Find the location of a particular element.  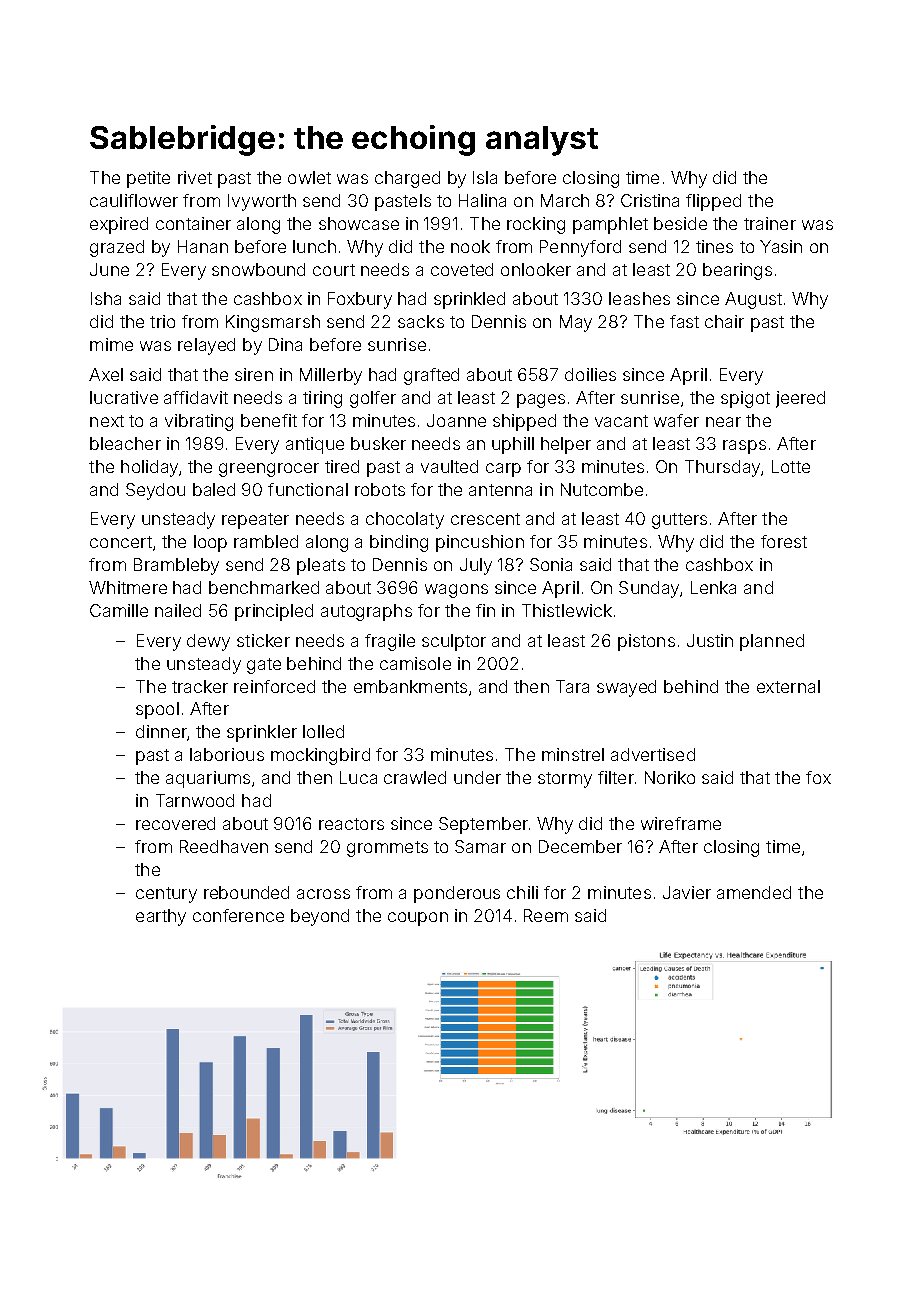

flipped is located at coordinates (713, 202).
